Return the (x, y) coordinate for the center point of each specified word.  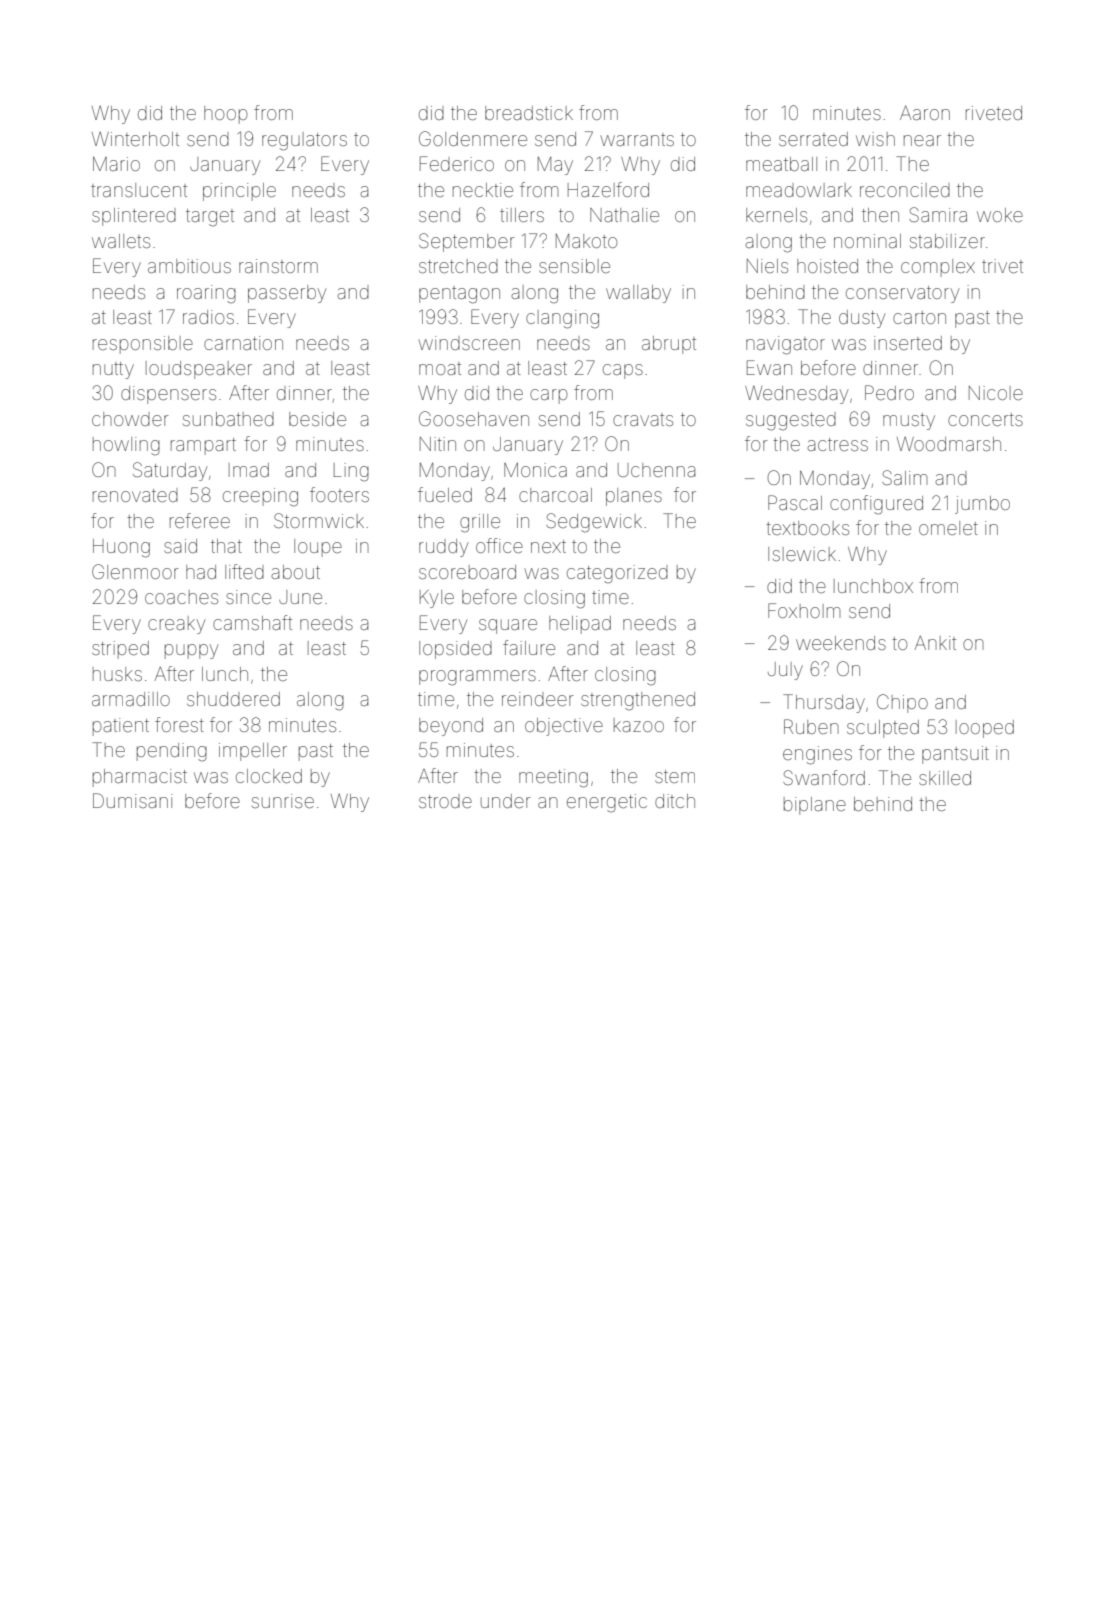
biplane (815, 806)
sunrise (283, 801)
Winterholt (135, 139)
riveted (994, 113)
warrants (637, 139)
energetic (607, 803)
